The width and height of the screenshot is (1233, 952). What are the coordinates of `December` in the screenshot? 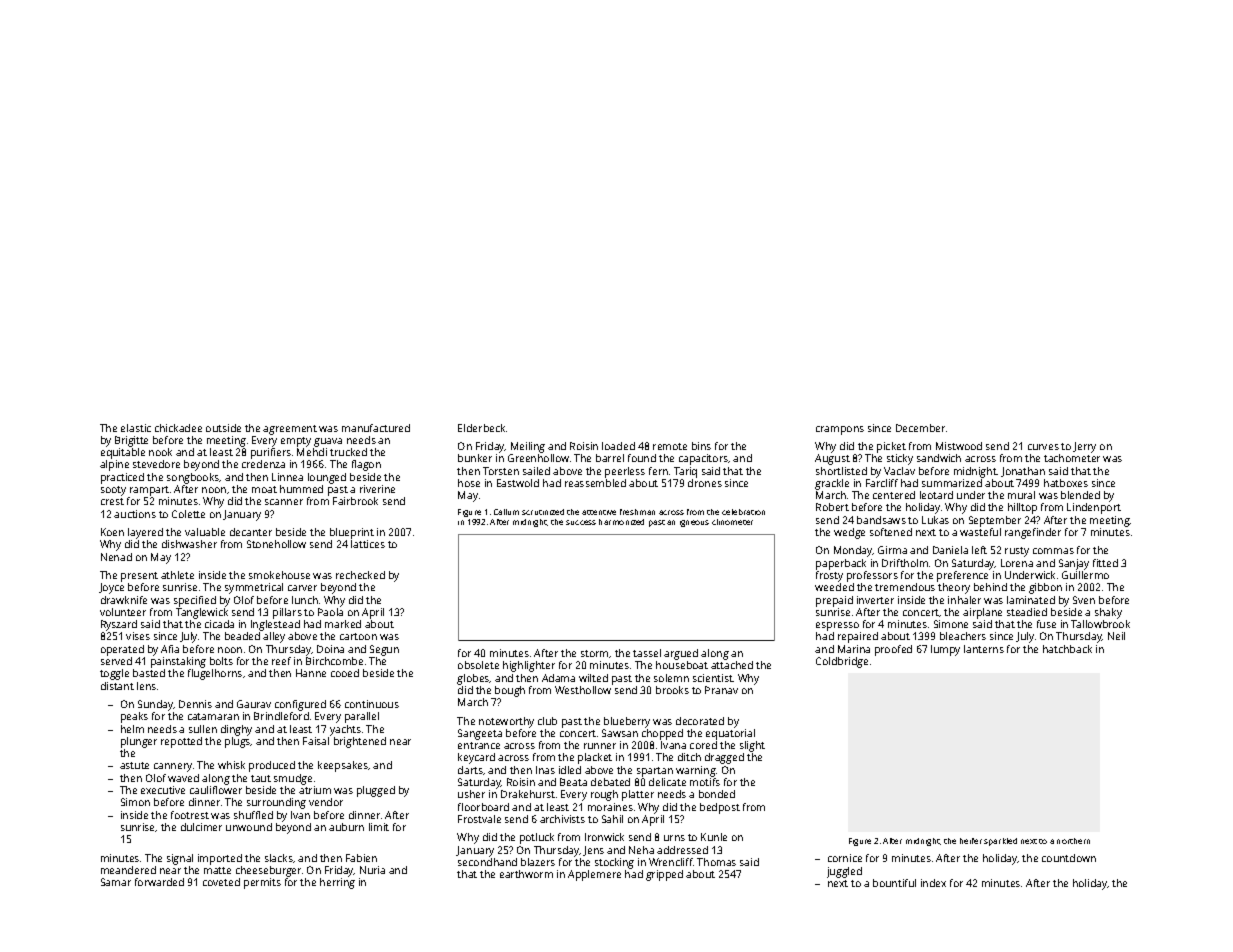 It's located at (920, 428).
